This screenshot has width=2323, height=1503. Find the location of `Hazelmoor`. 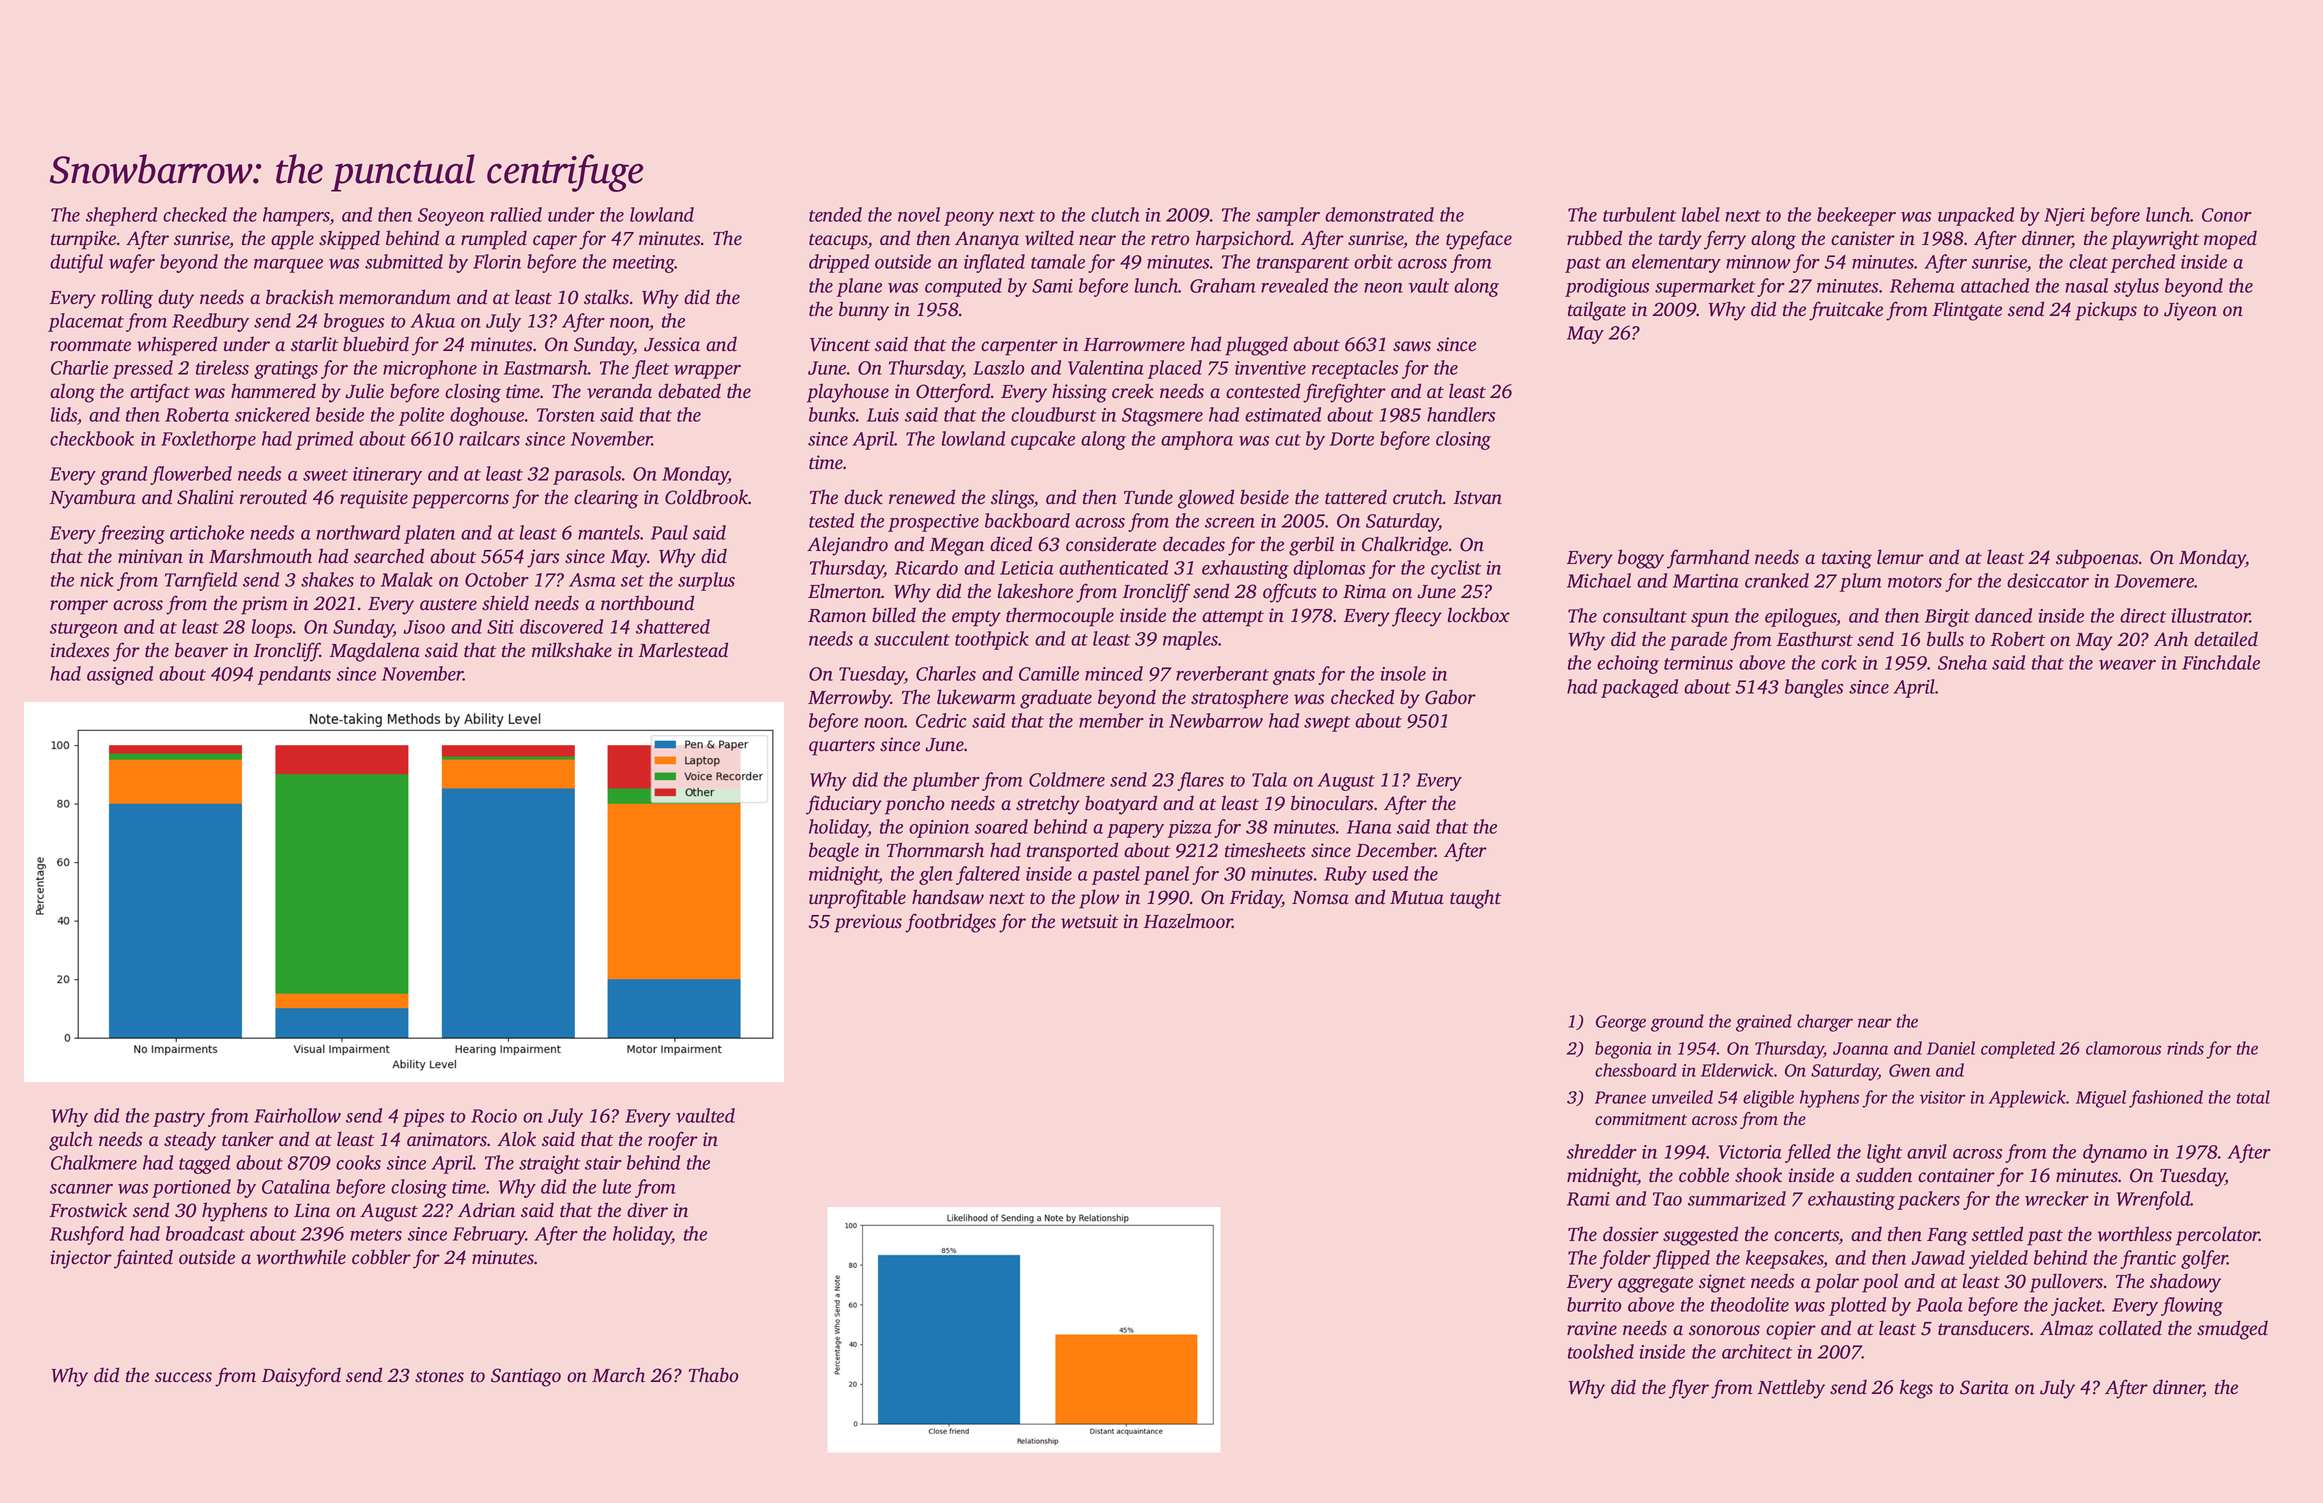

Hazelmoor is located at coordinates (1188, 921).
